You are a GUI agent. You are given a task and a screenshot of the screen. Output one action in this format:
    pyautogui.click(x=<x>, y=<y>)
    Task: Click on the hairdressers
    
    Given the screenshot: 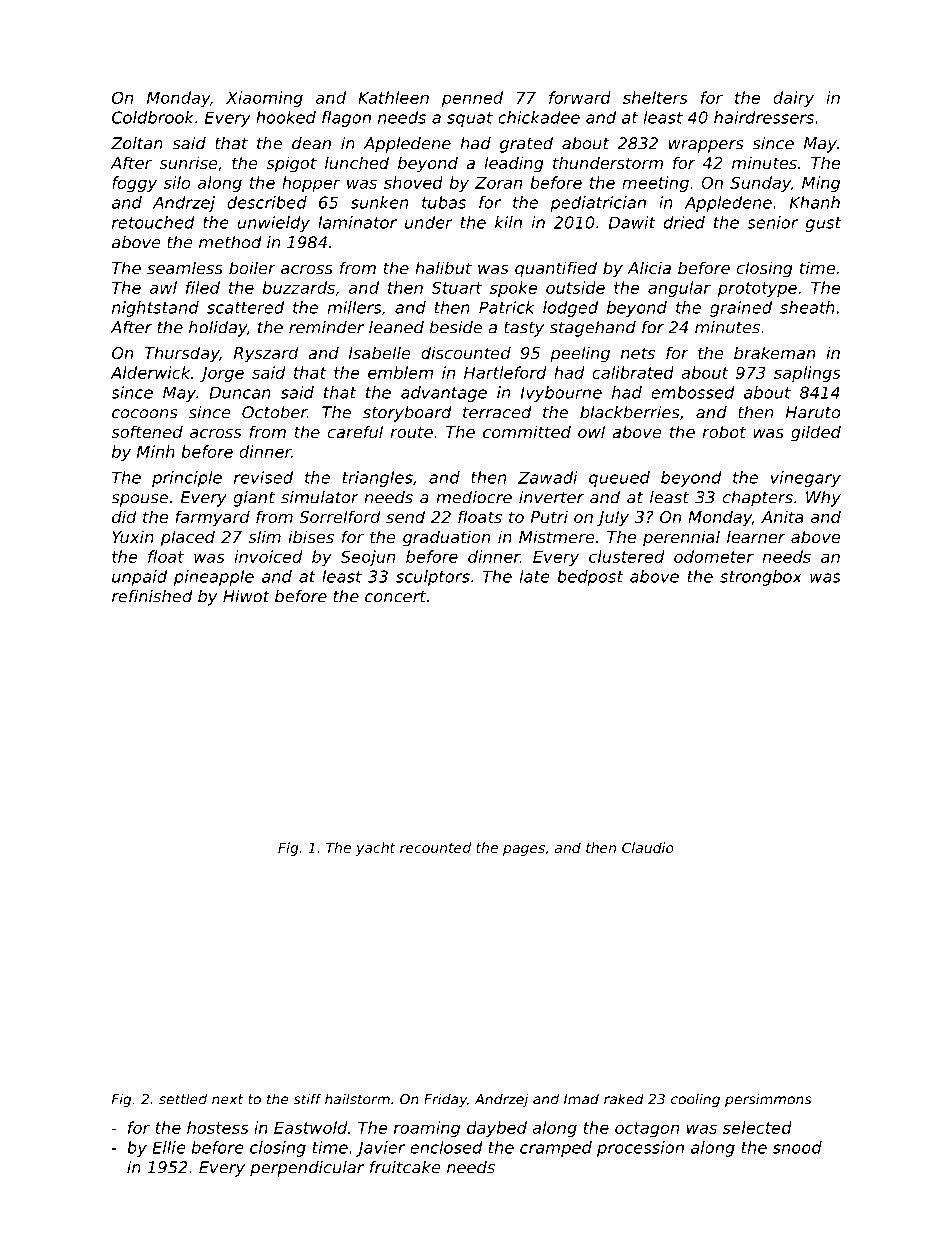 What is the action you would take?
    pyautogui.click(x=764, y=117)
